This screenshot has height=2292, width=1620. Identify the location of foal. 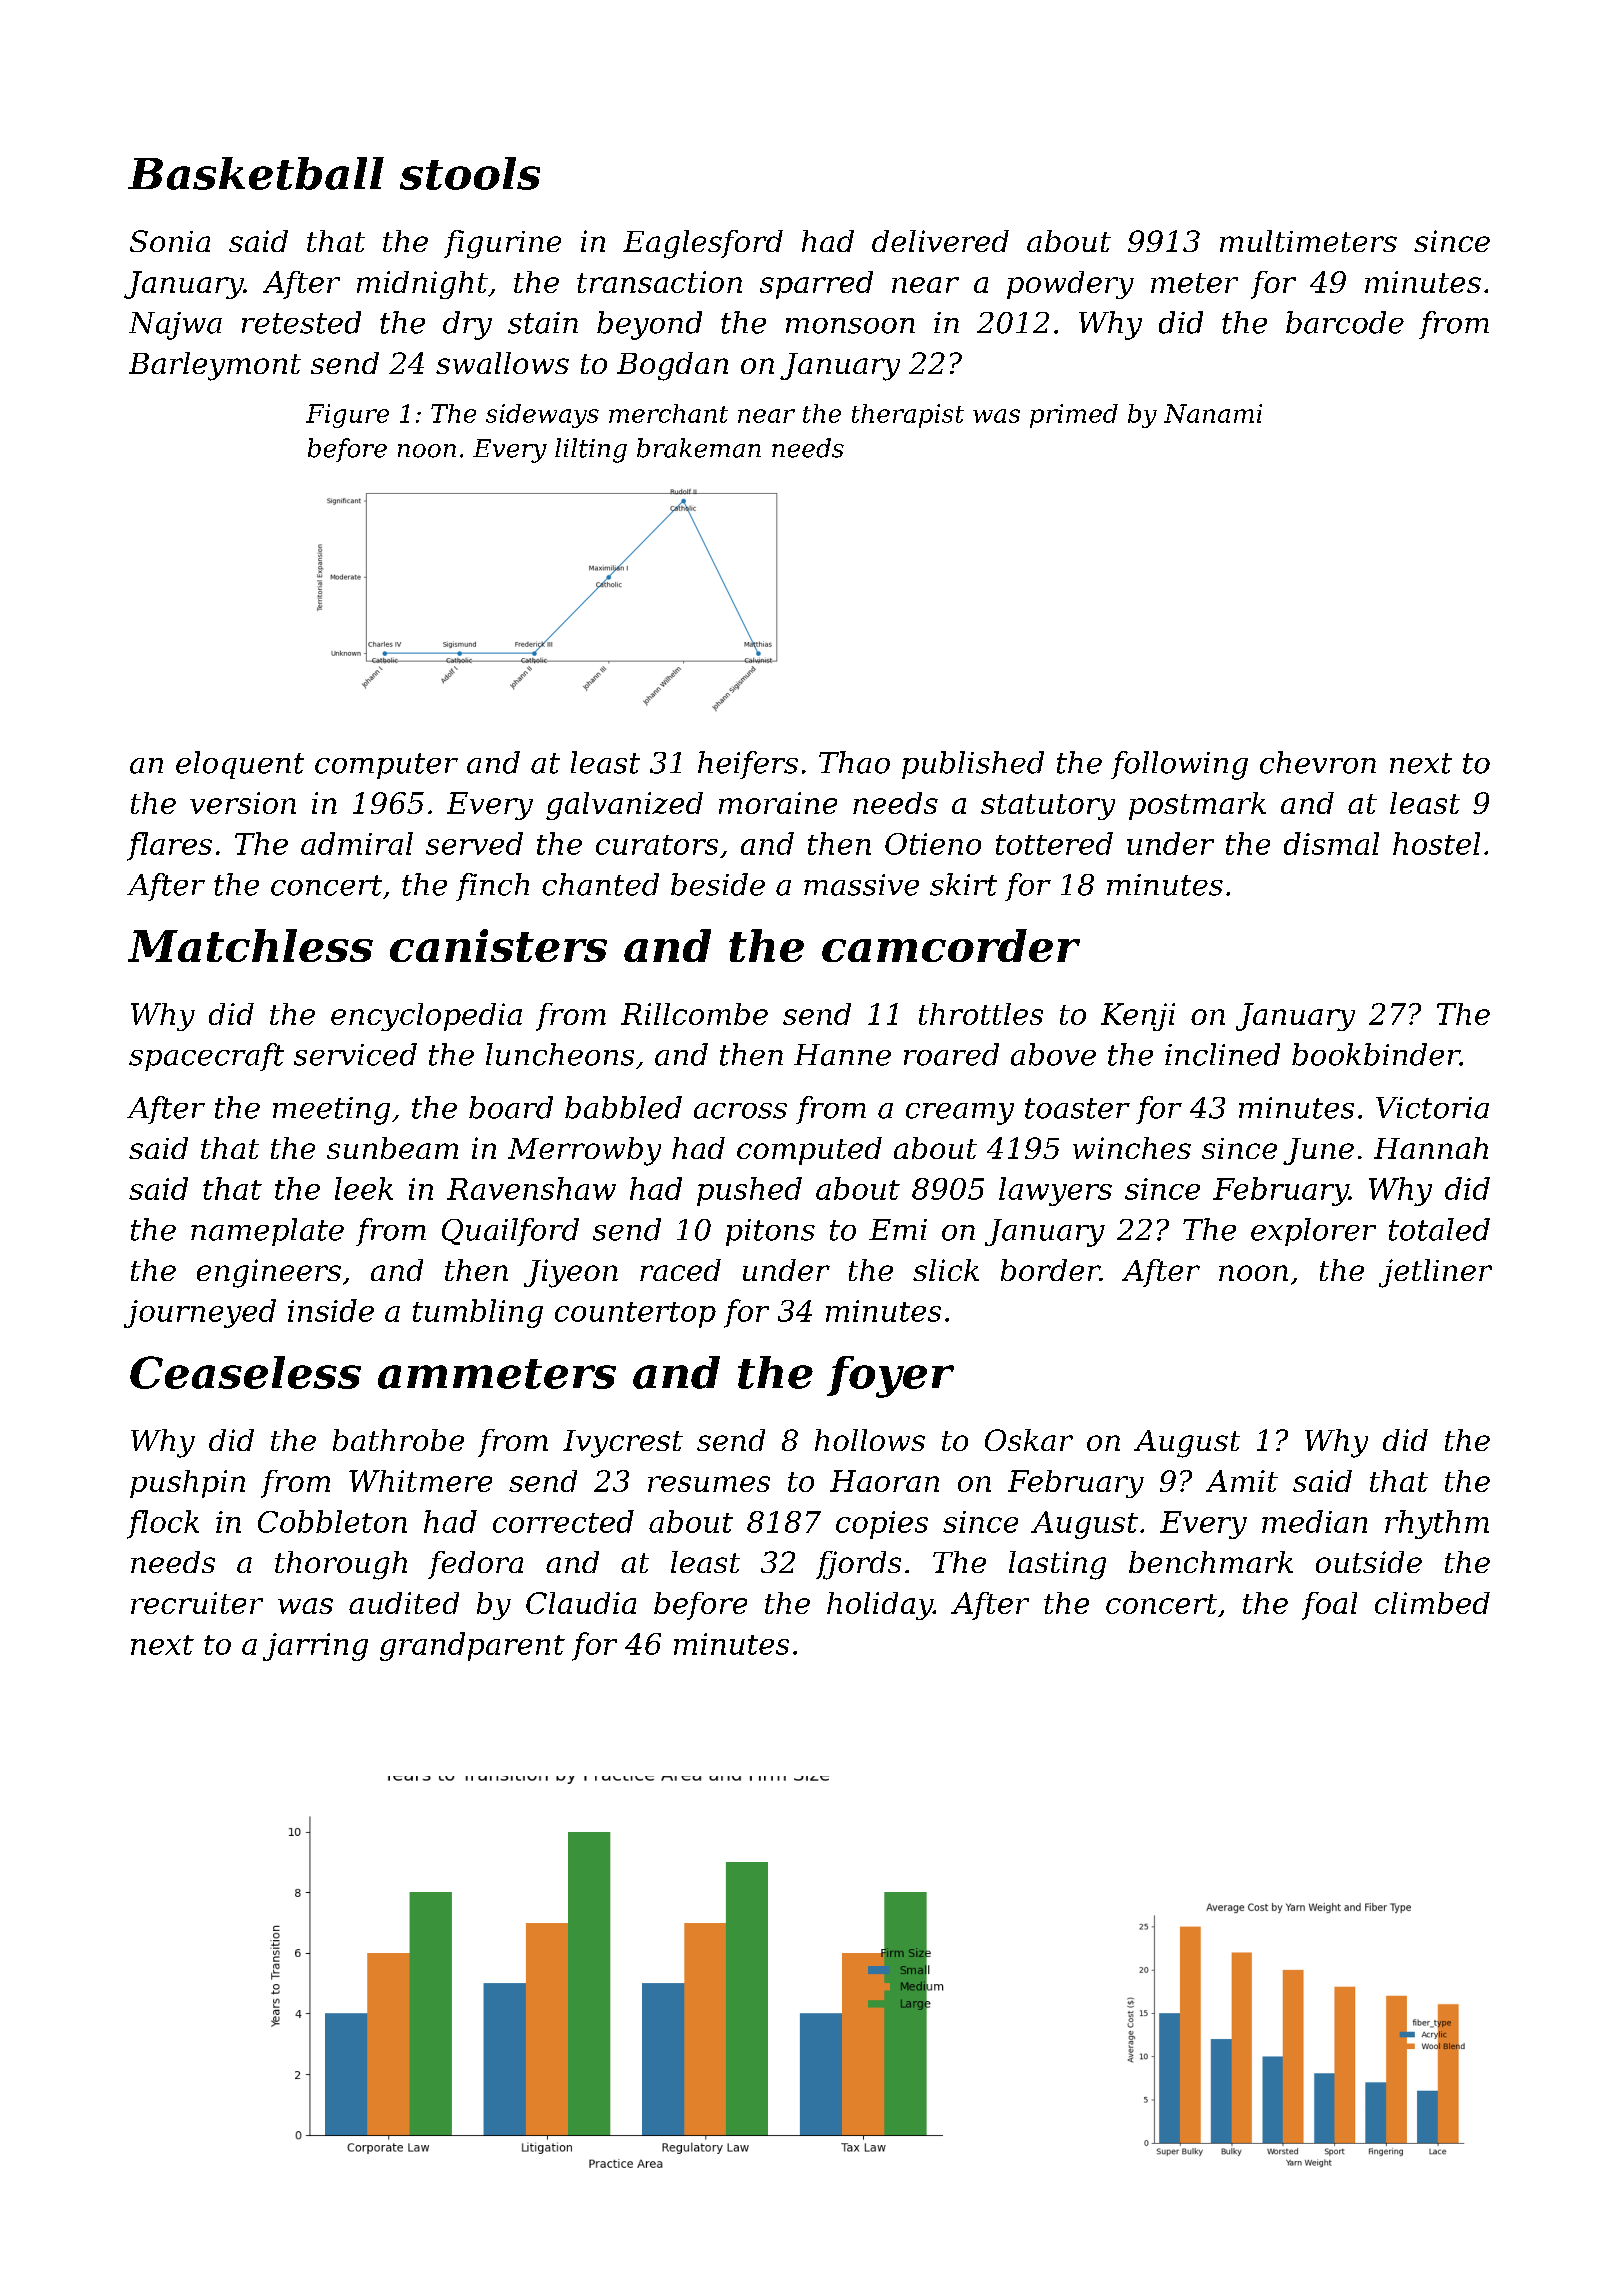
(1329, 1606).
